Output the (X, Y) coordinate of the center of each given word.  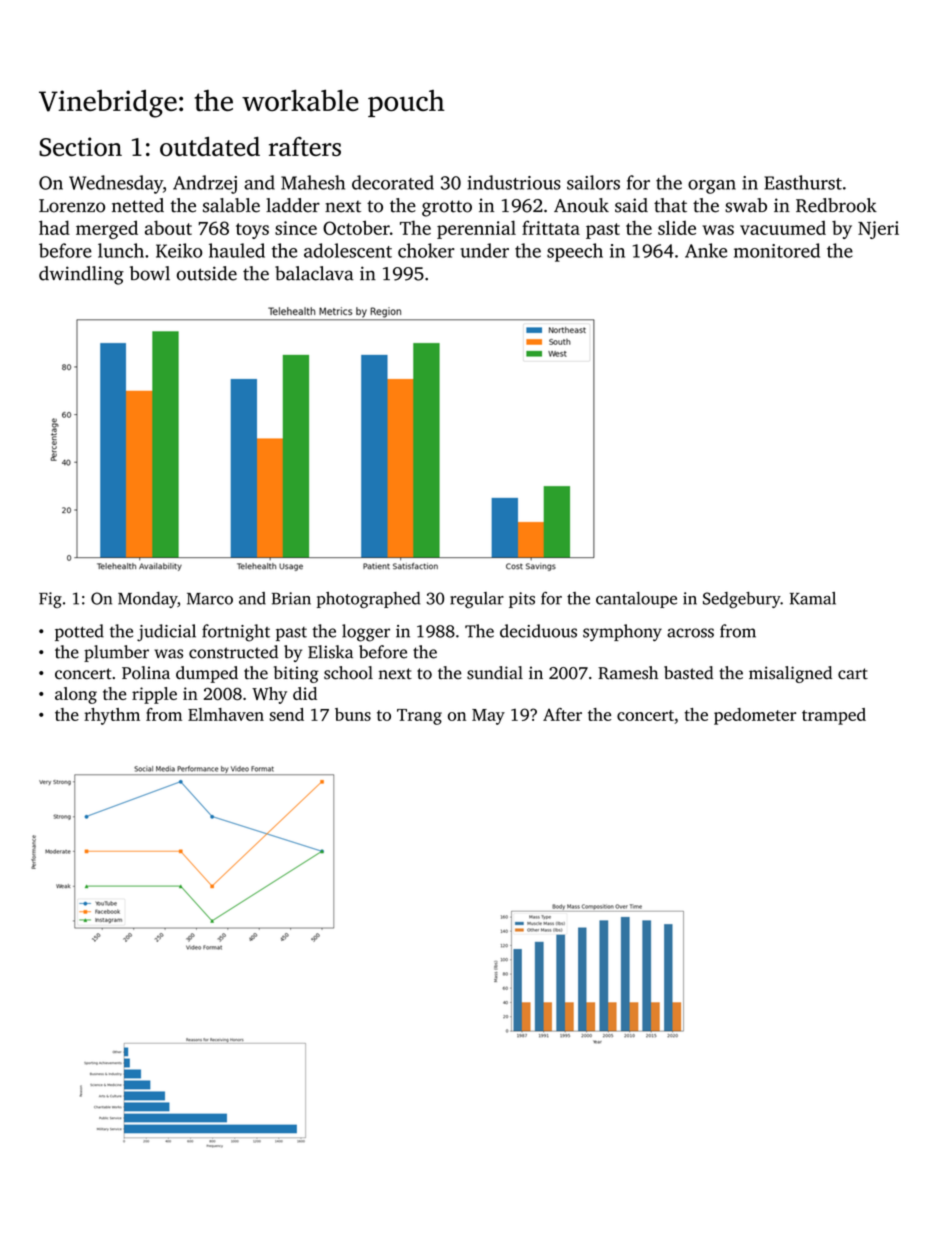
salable (231, 205)
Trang (419, 717)
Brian (291, 598)
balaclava (314, 273)
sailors (593, 182)
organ (712, 187)
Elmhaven (226, 714)
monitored (777, 250)
